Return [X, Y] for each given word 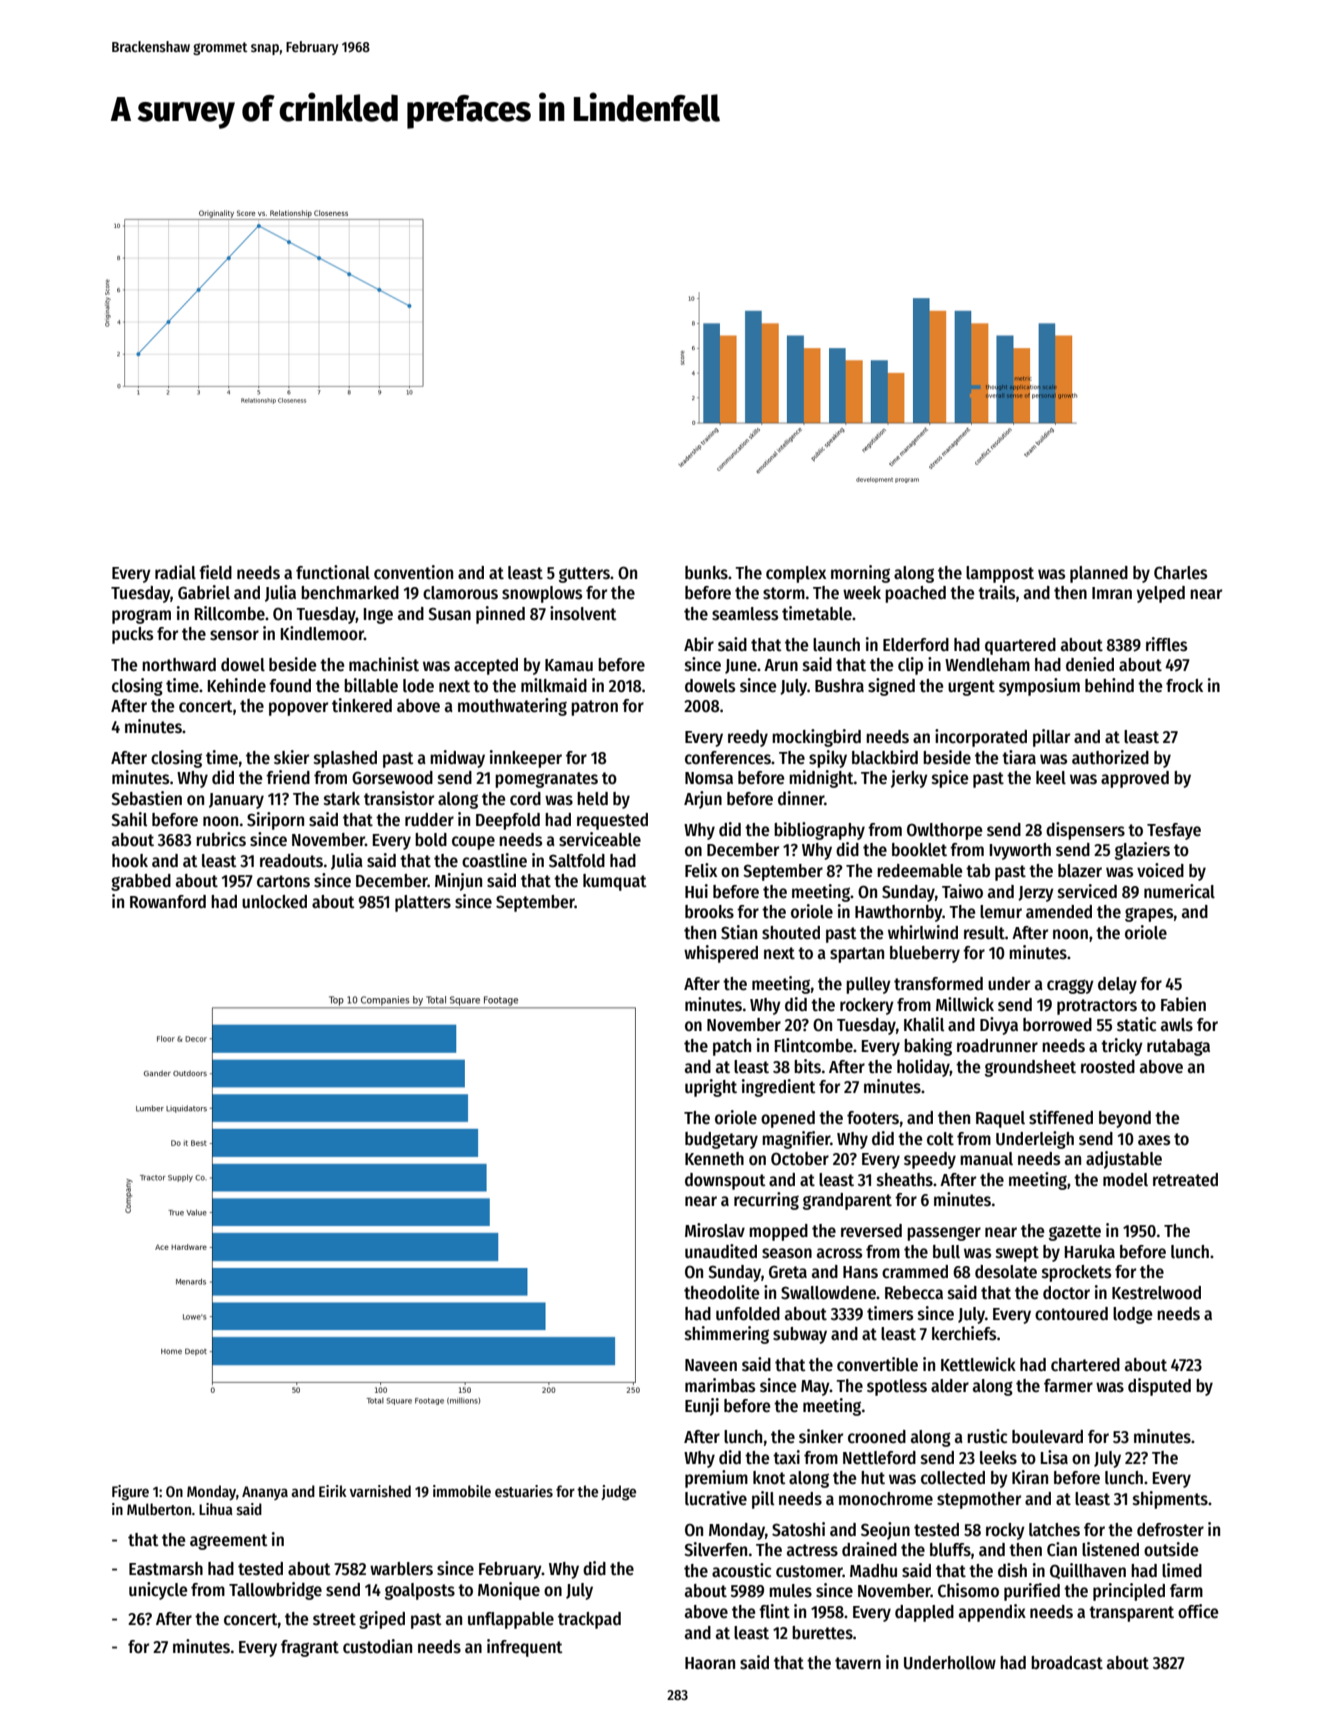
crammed [915, 1272]
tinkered [362, 705]
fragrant [310, 1648]
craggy [1070, 986]
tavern [858, 1663]
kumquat [615, 882]
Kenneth [714, 1159]
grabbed [141, 882]
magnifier [796, 1140]
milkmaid [554, 685]
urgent [971, 688]
